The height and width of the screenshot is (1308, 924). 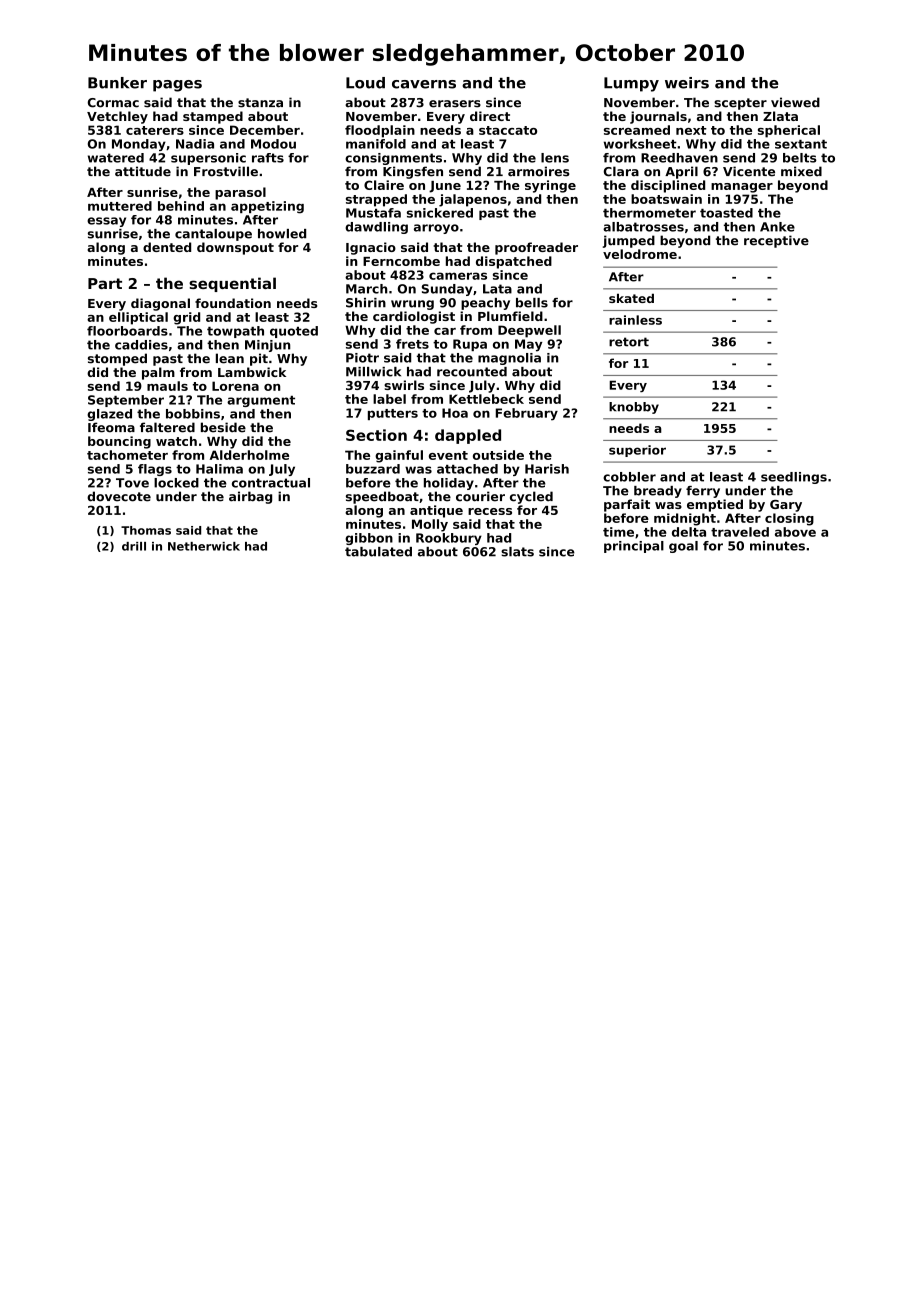 I want to click on above, so click(x=795, y=532).
